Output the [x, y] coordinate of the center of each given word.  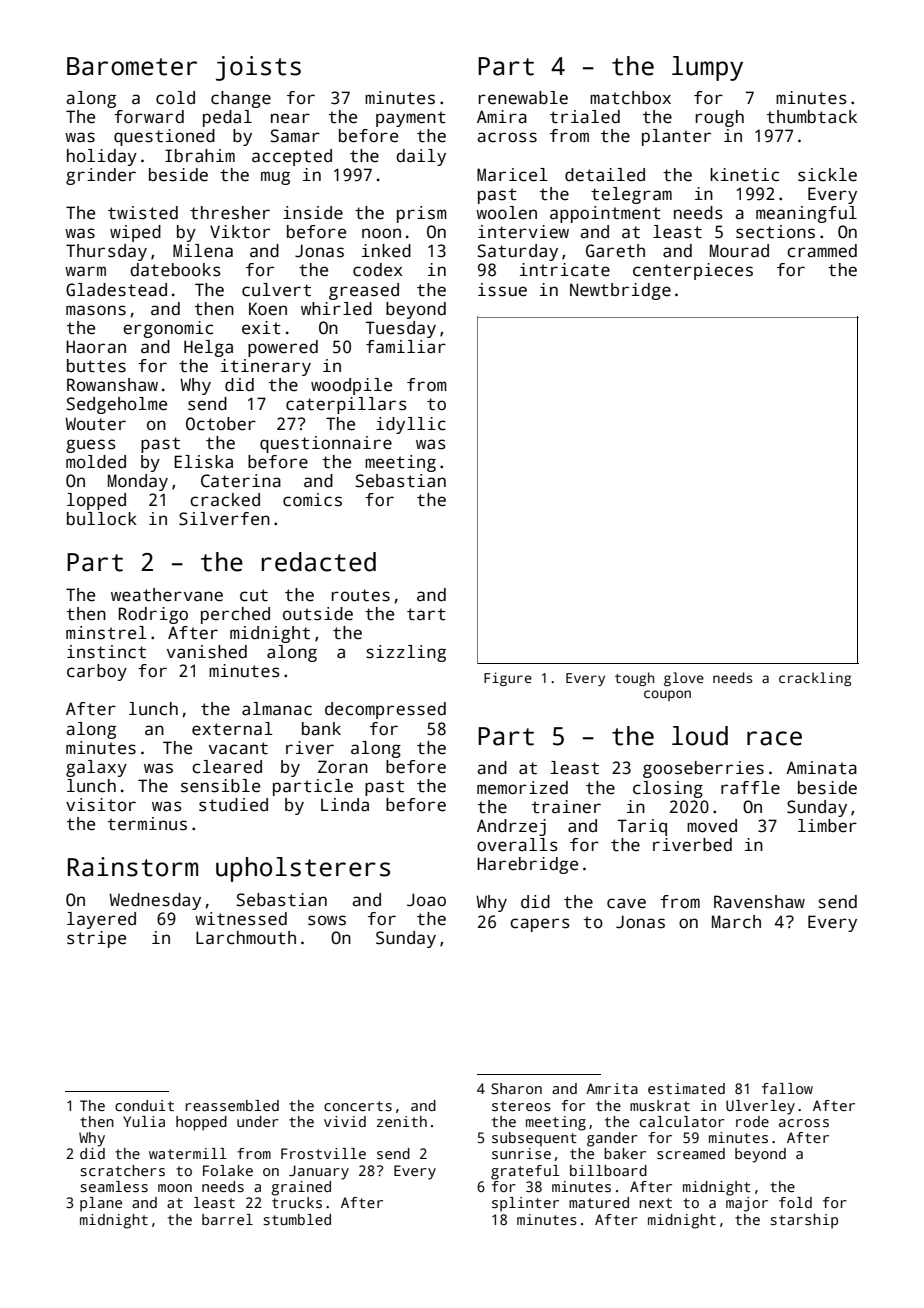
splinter [525, 1204]
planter [676, 137]
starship [804, 1221]
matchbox [630, 98]
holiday [102, 157]
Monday [138, 482]
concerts [358, 1106]
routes [361, 595]
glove [684, 679]
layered [101, 920]
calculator [682, 1121]
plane [101, 1204]
